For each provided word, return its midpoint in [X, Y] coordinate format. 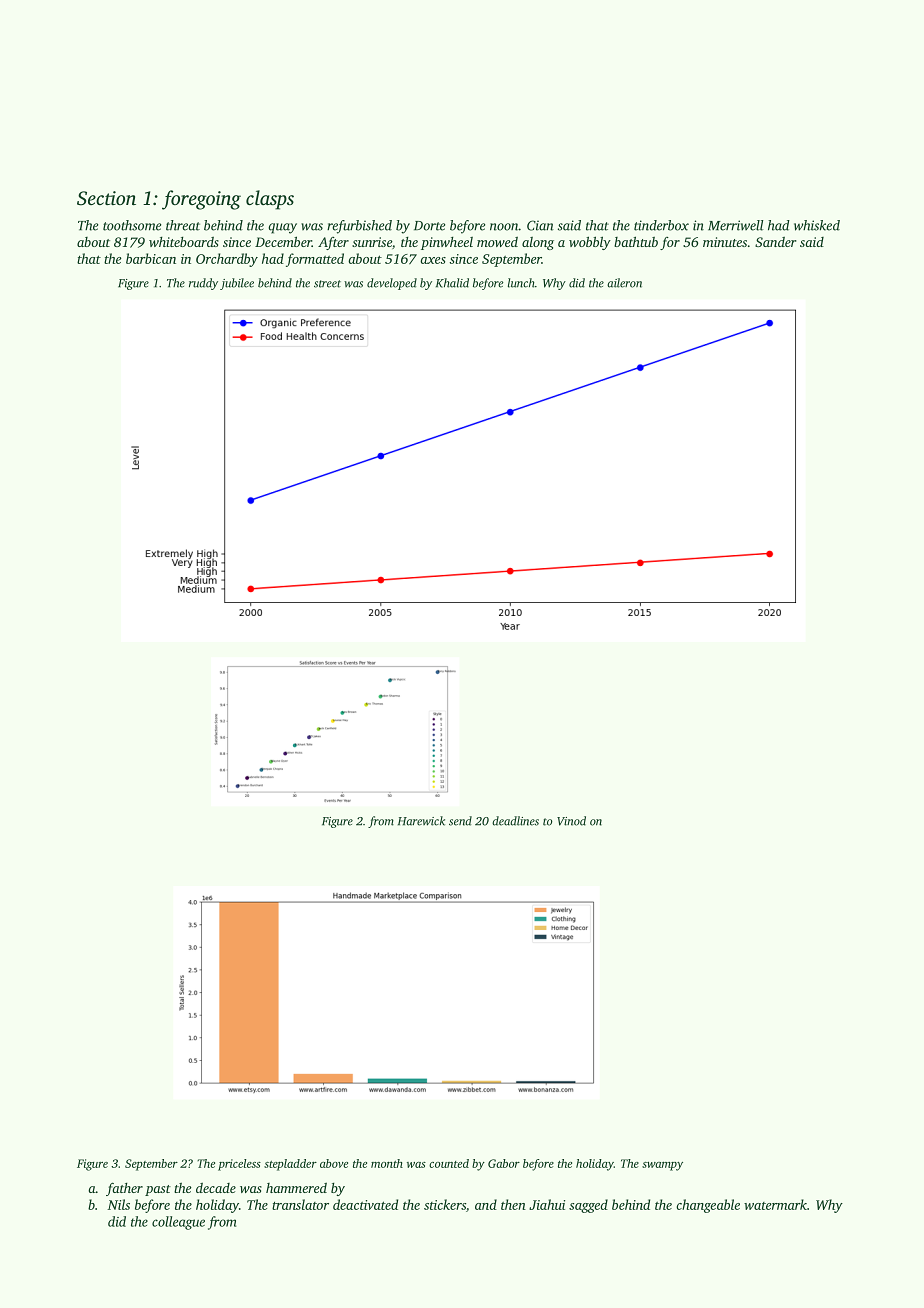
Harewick [421, 821]
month [387, 1163]
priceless [239, 1165]
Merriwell [735, 225]
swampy [662, 1166]
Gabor [504, 1163]
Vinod [571, 821]
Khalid [452, 283]
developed [392, 284]
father [124, 1189]
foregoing [201, 200]
